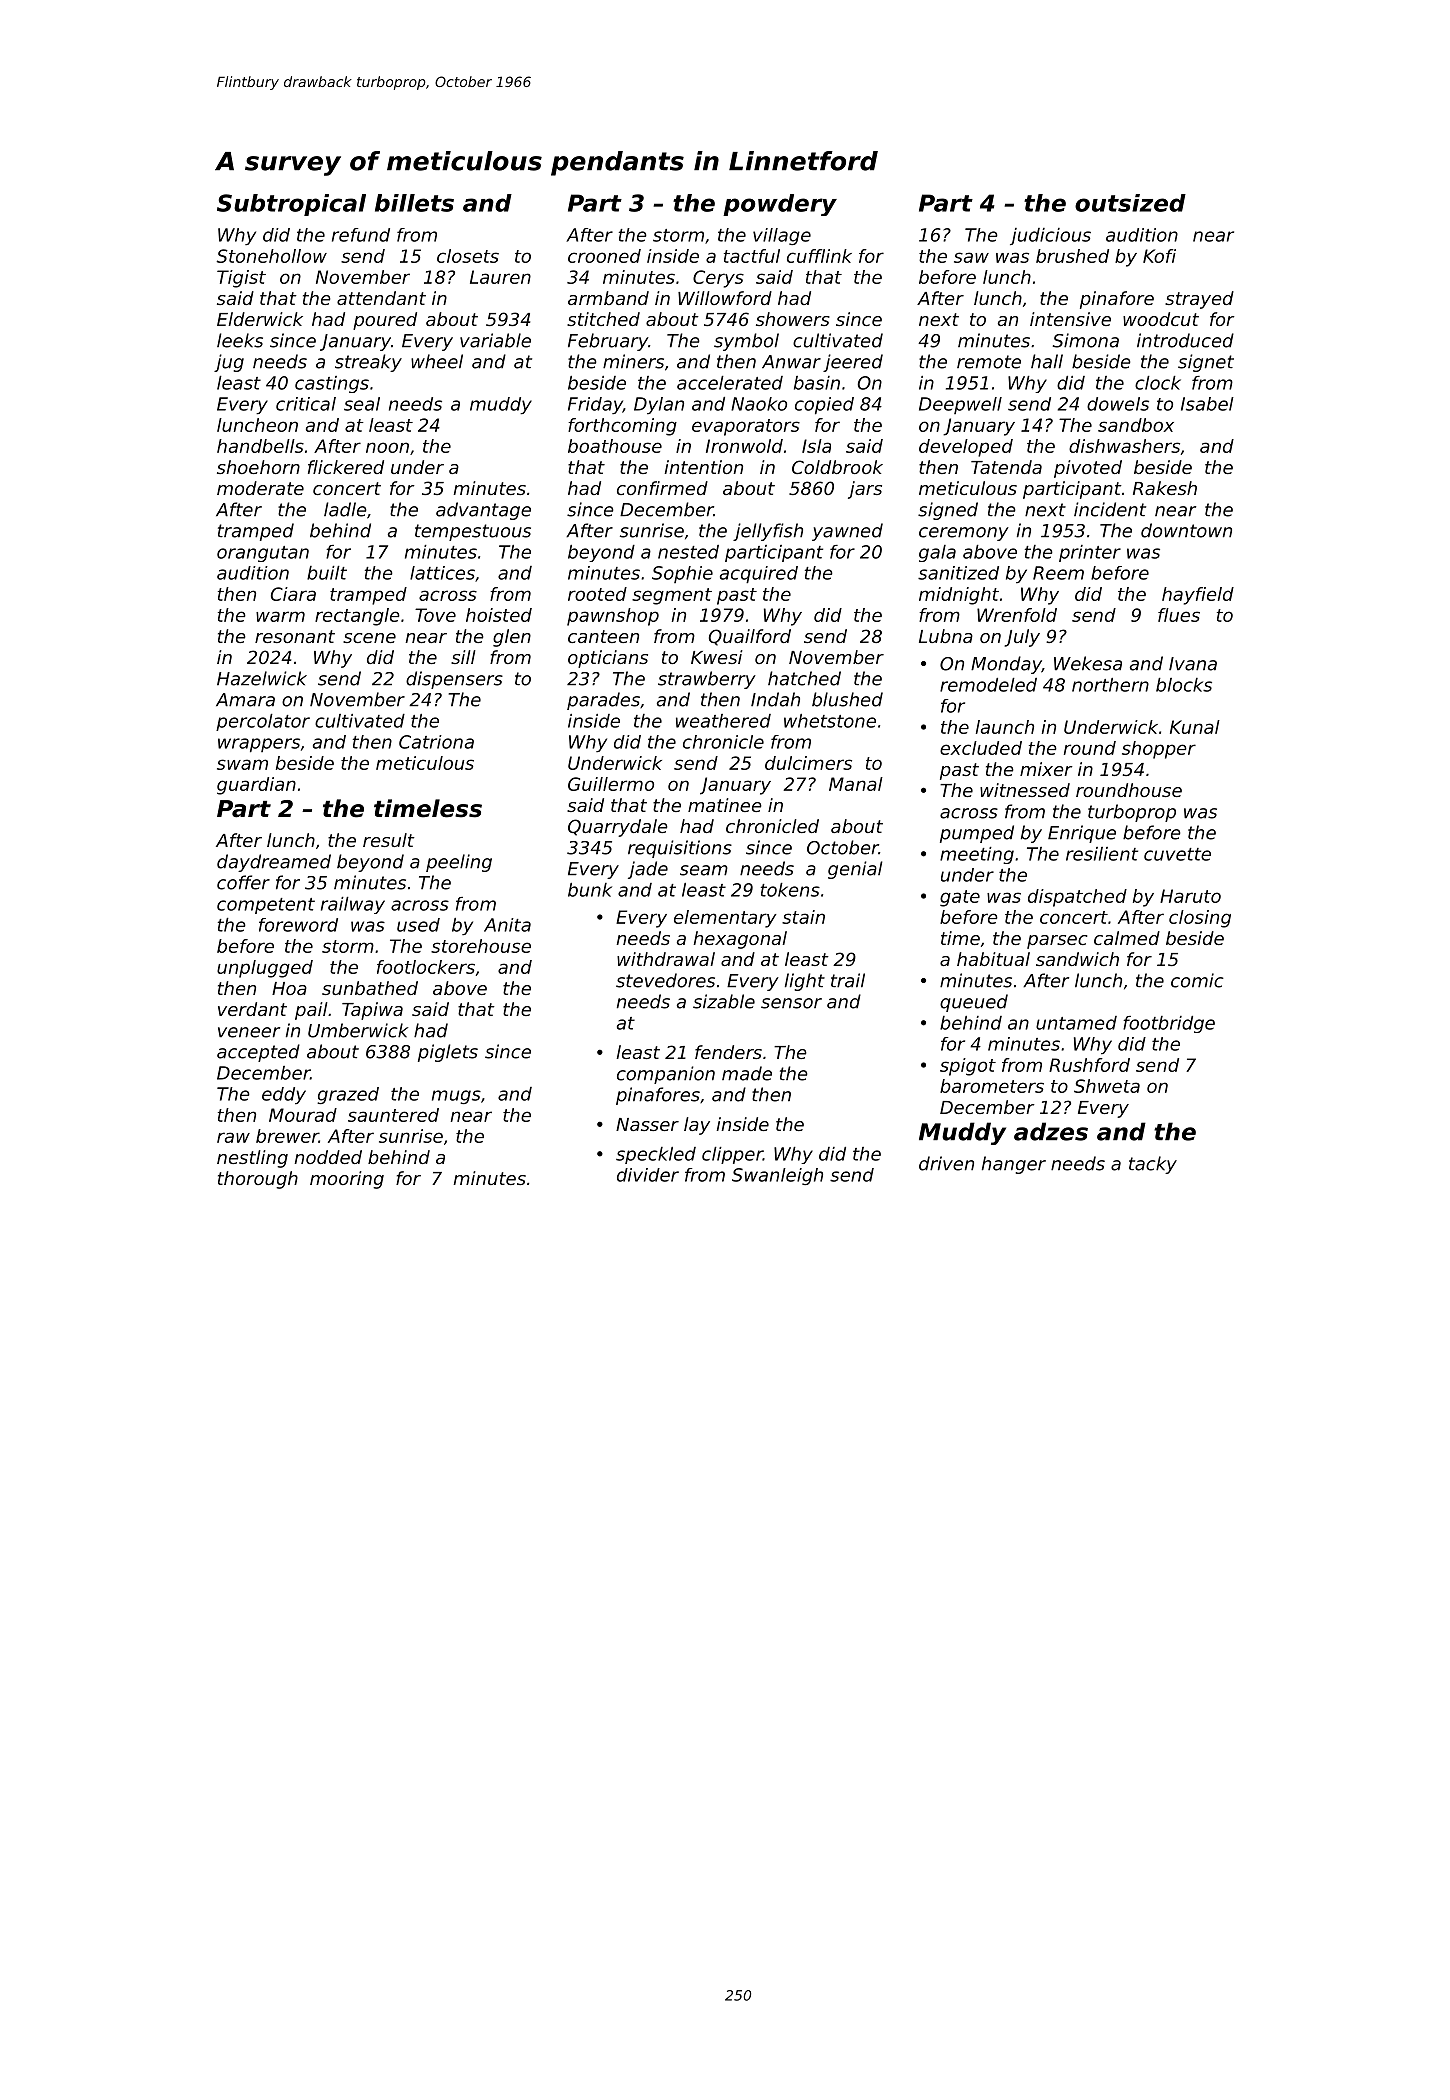  I want to click on footbridge, so click(1169, 1024).
